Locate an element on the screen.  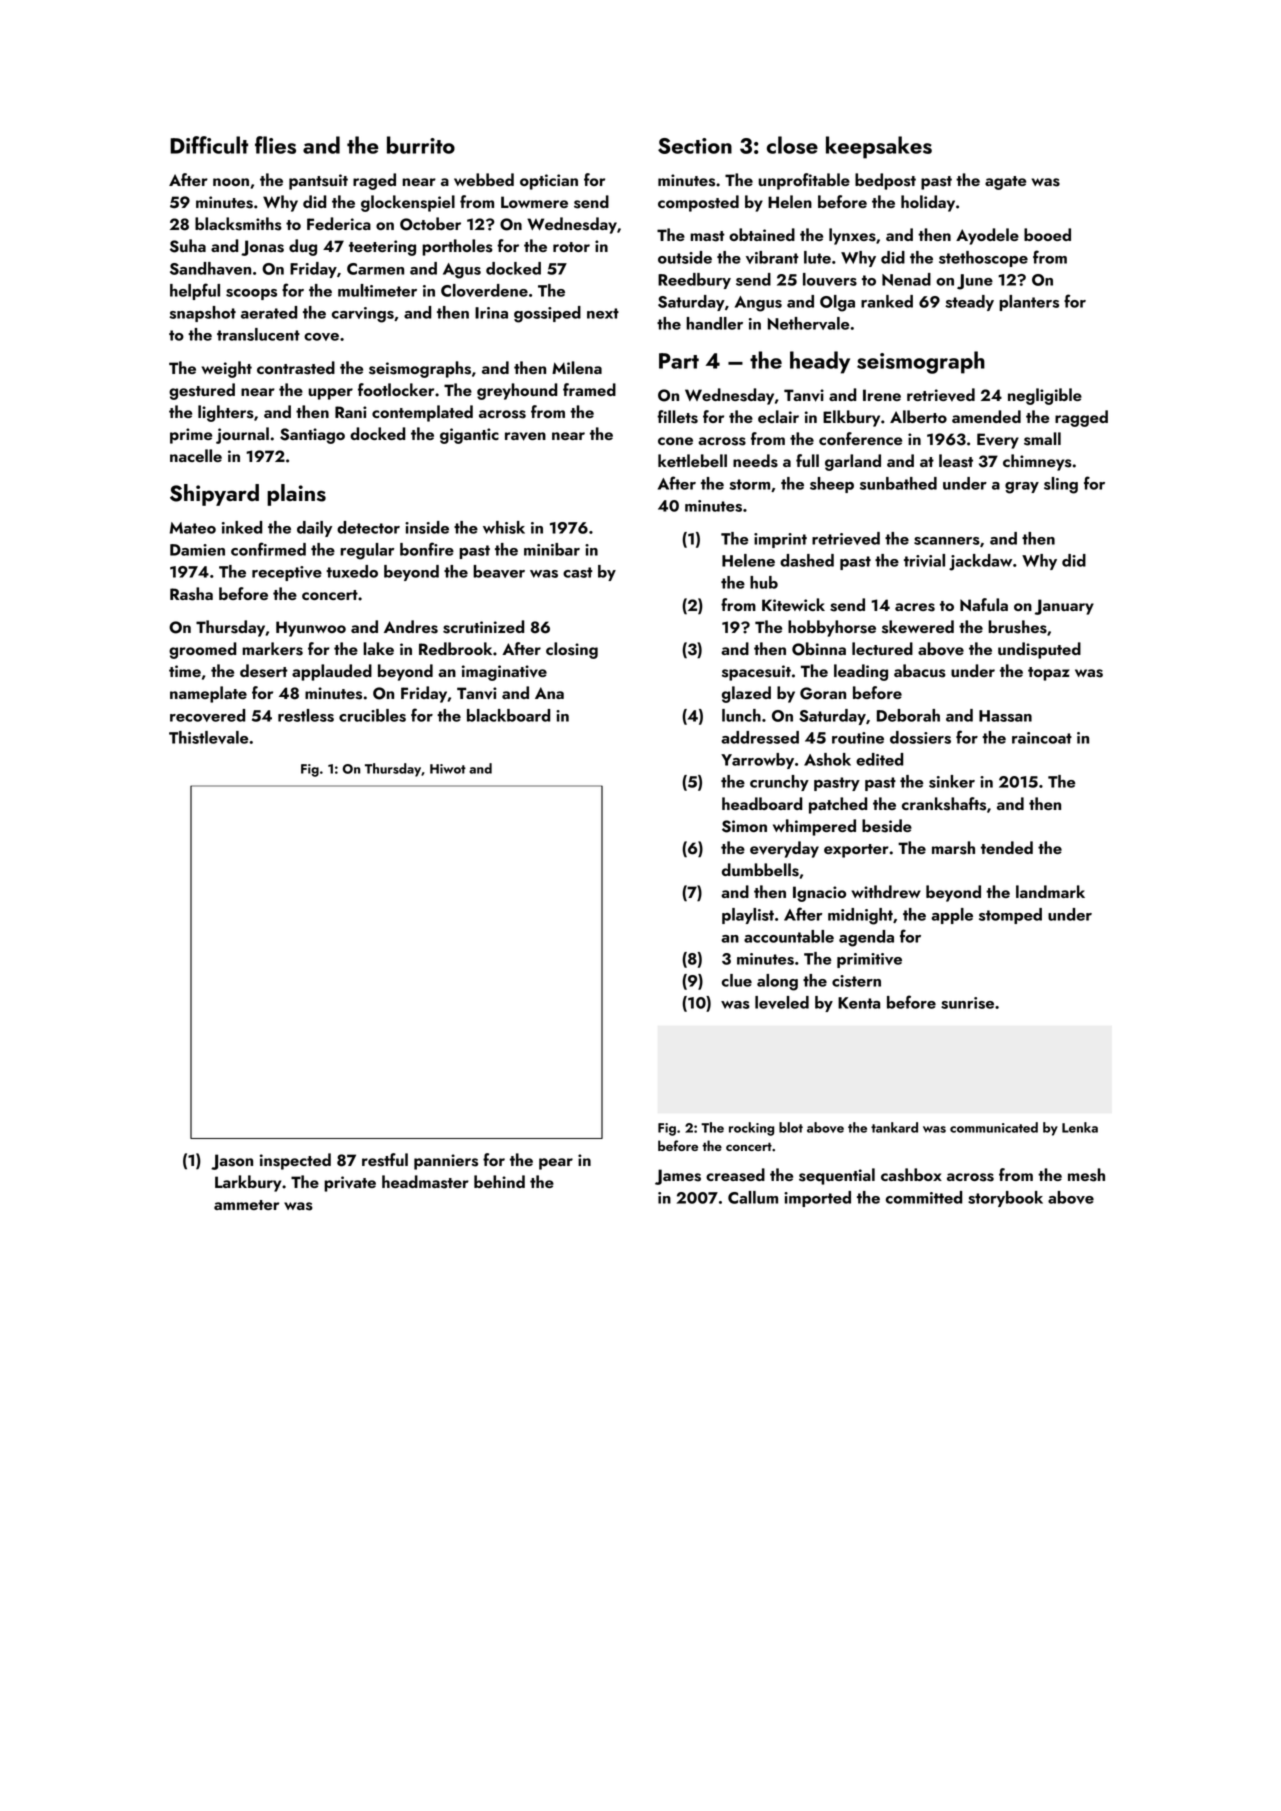
scanners is located at coordinates (947, 541).
